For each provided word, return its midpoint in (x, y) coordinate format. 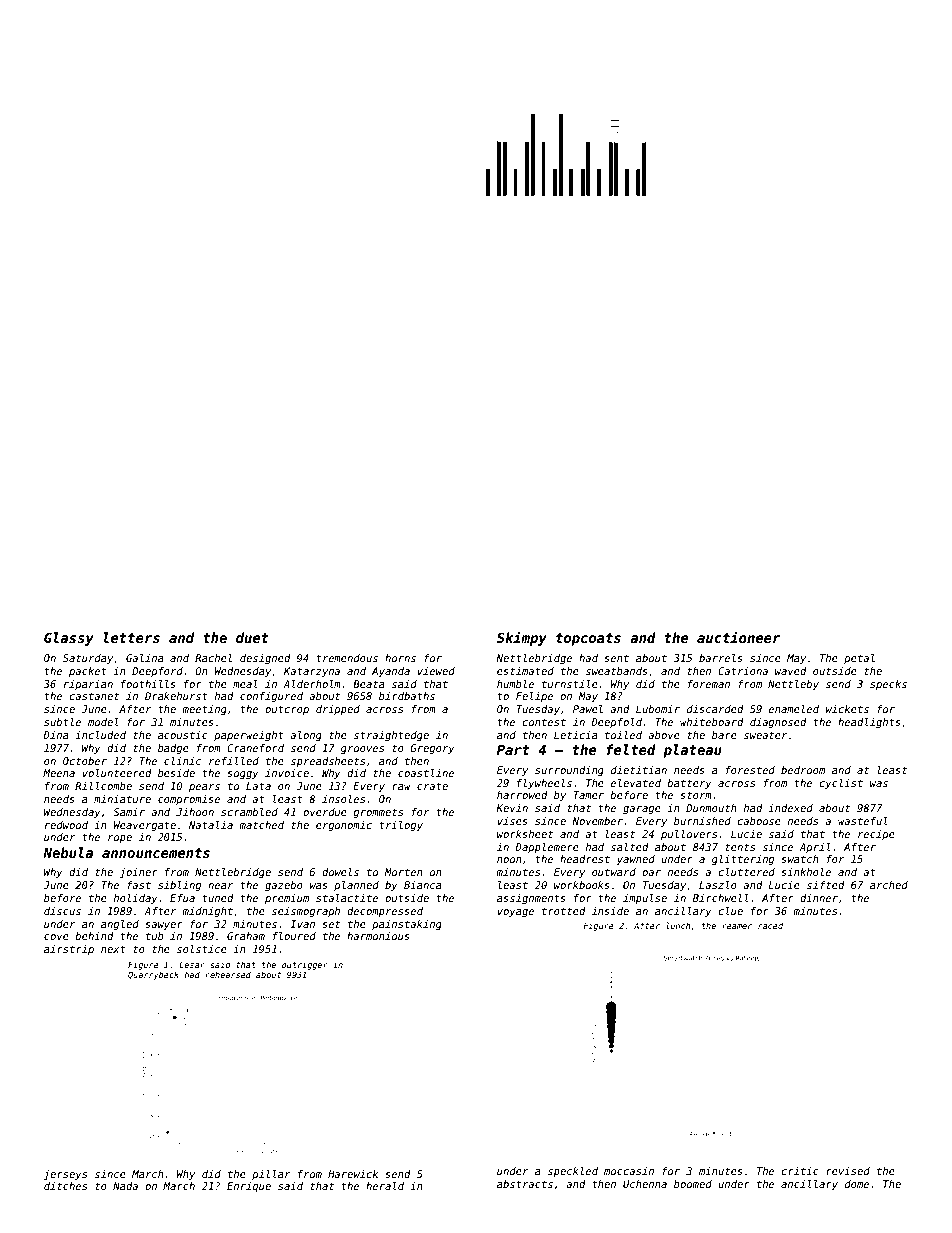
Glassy (69, 639)
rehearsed (228, 974)
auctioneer (738, 637)
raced (770, 925)
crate (432, 786)
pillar (271, 1175)
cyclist (841, 784)
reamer (737, 926)
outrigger (305, 965)
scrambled (249, 812)
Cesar (192, 964)
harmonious (378, 936)
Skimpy (522, 638)
